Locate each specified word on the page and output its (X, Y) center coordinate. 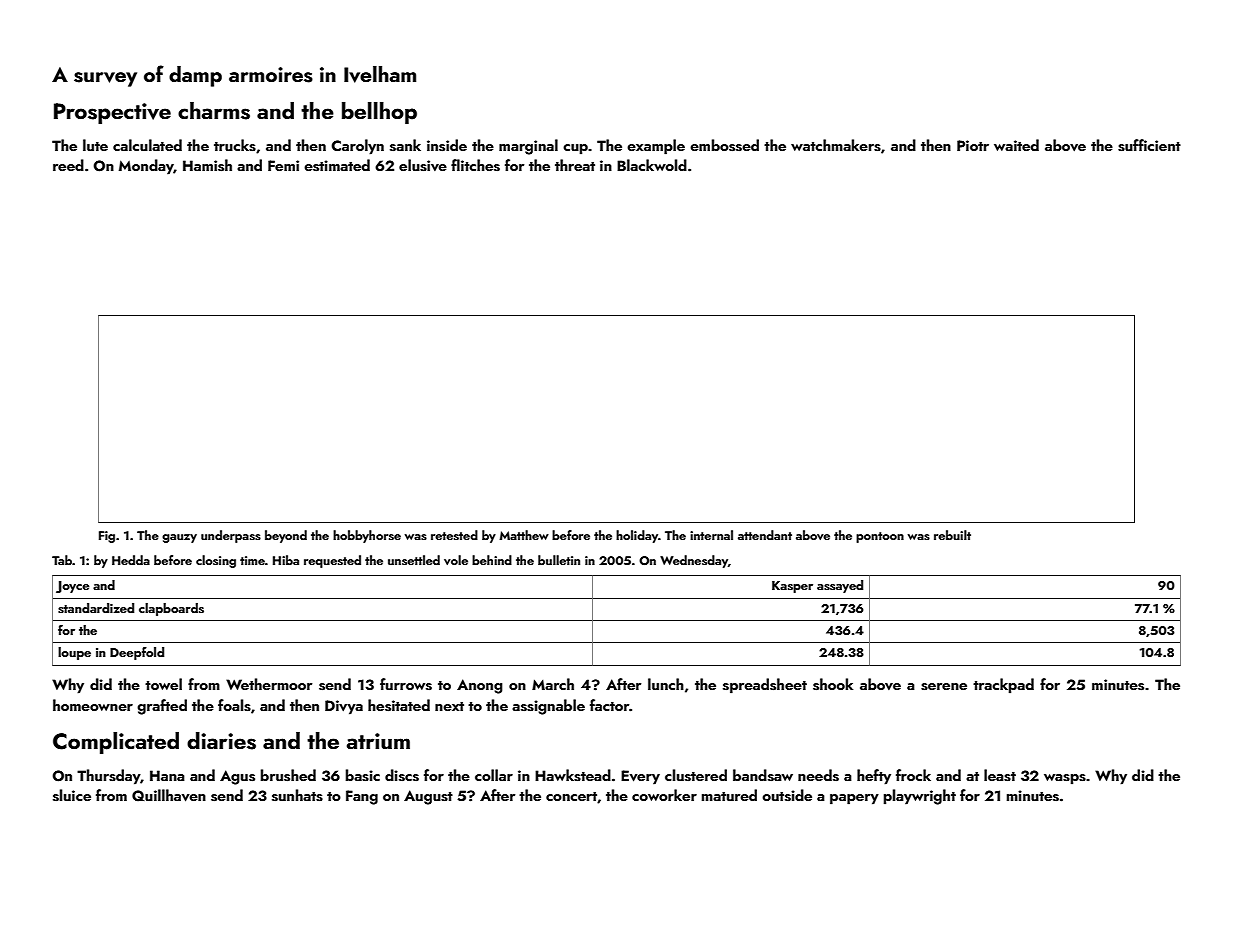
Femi (283, 165)
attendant (765, 535)
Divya (344, 707)
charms (214, 111)
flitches (475, 165)
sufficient (1149, 145)
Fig (107, 537)
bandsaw (763, 775)
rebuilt (952, 535)
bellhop (379, 113)
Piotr (973, 145)
